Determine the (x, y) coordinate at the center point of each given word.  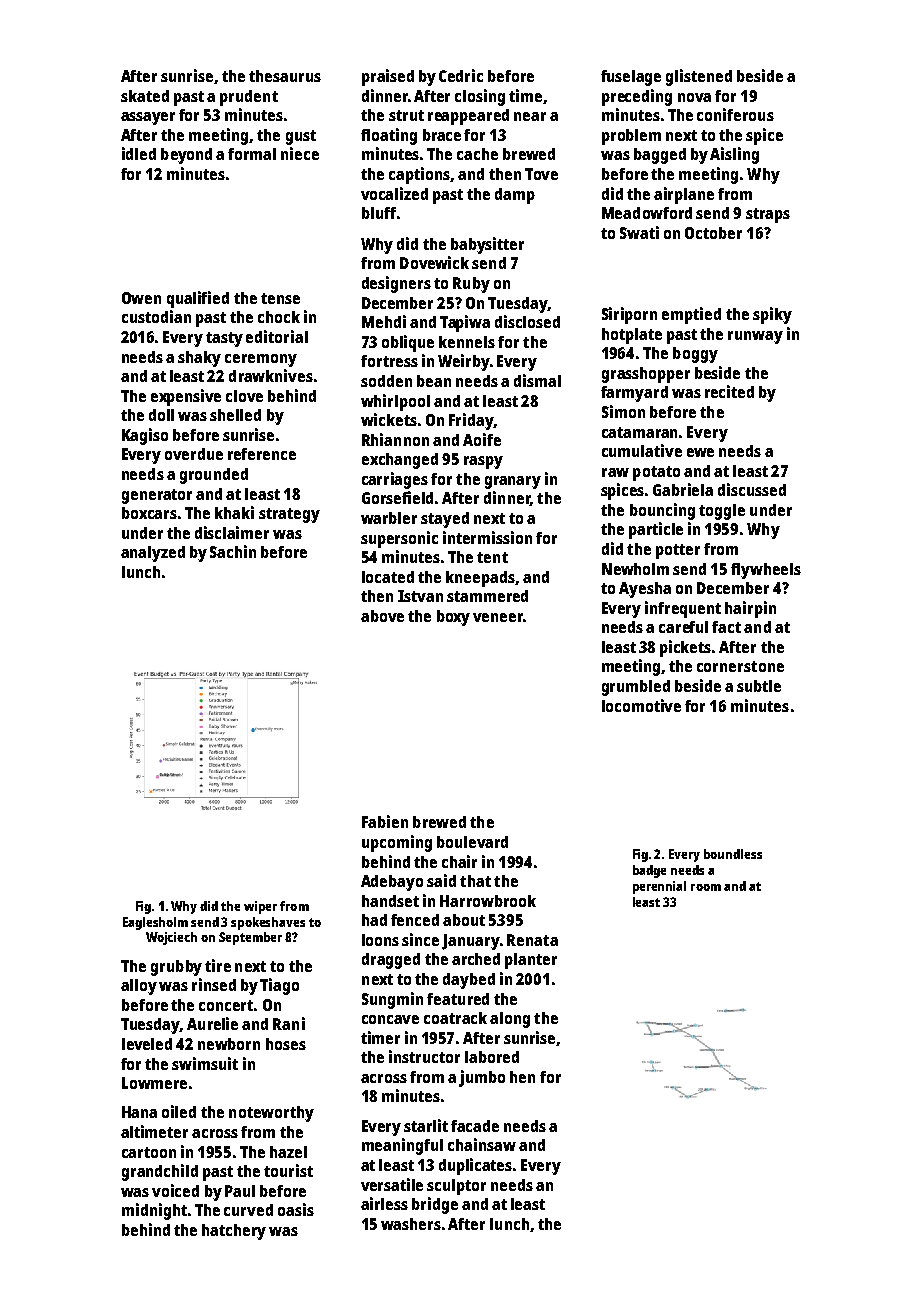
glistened (699, 77)
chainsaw (482, 1144)
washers (411, 1224)
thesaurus (285, 76)
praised (388, 77)
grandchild (160, 1172)
